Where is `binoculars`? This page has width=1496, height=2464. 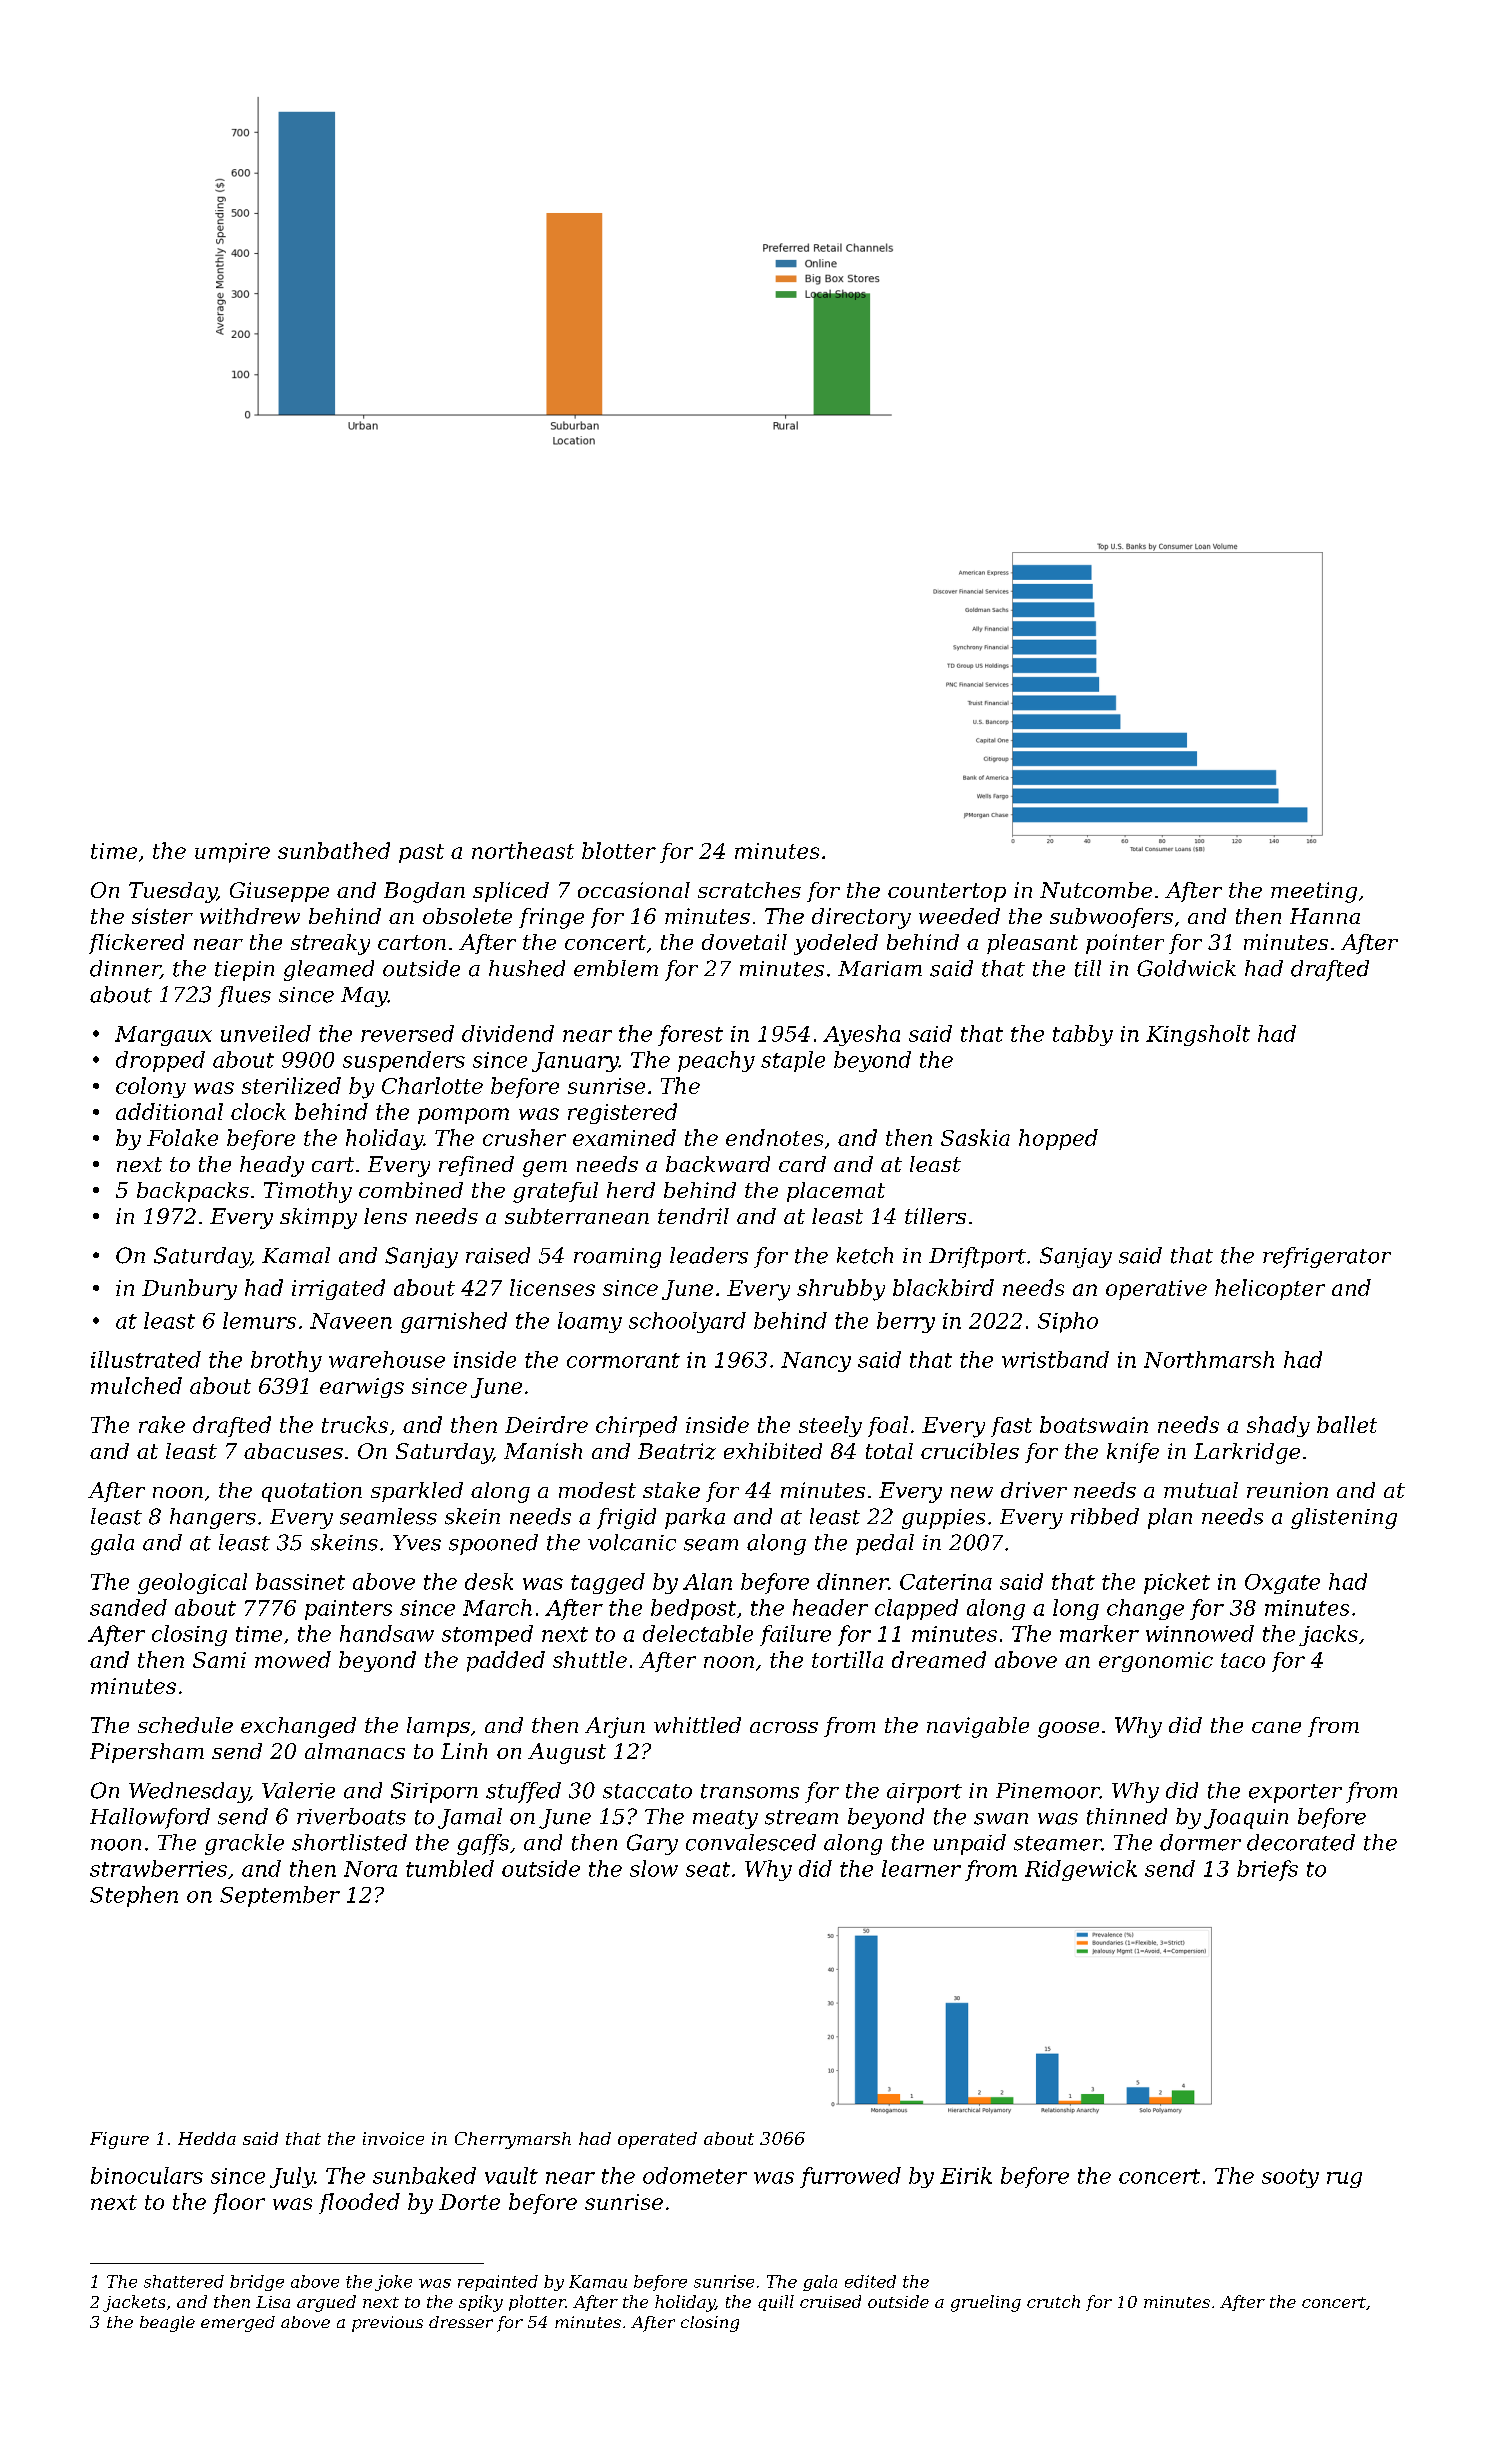 binoculars is located at coordinates (147, 2175).
